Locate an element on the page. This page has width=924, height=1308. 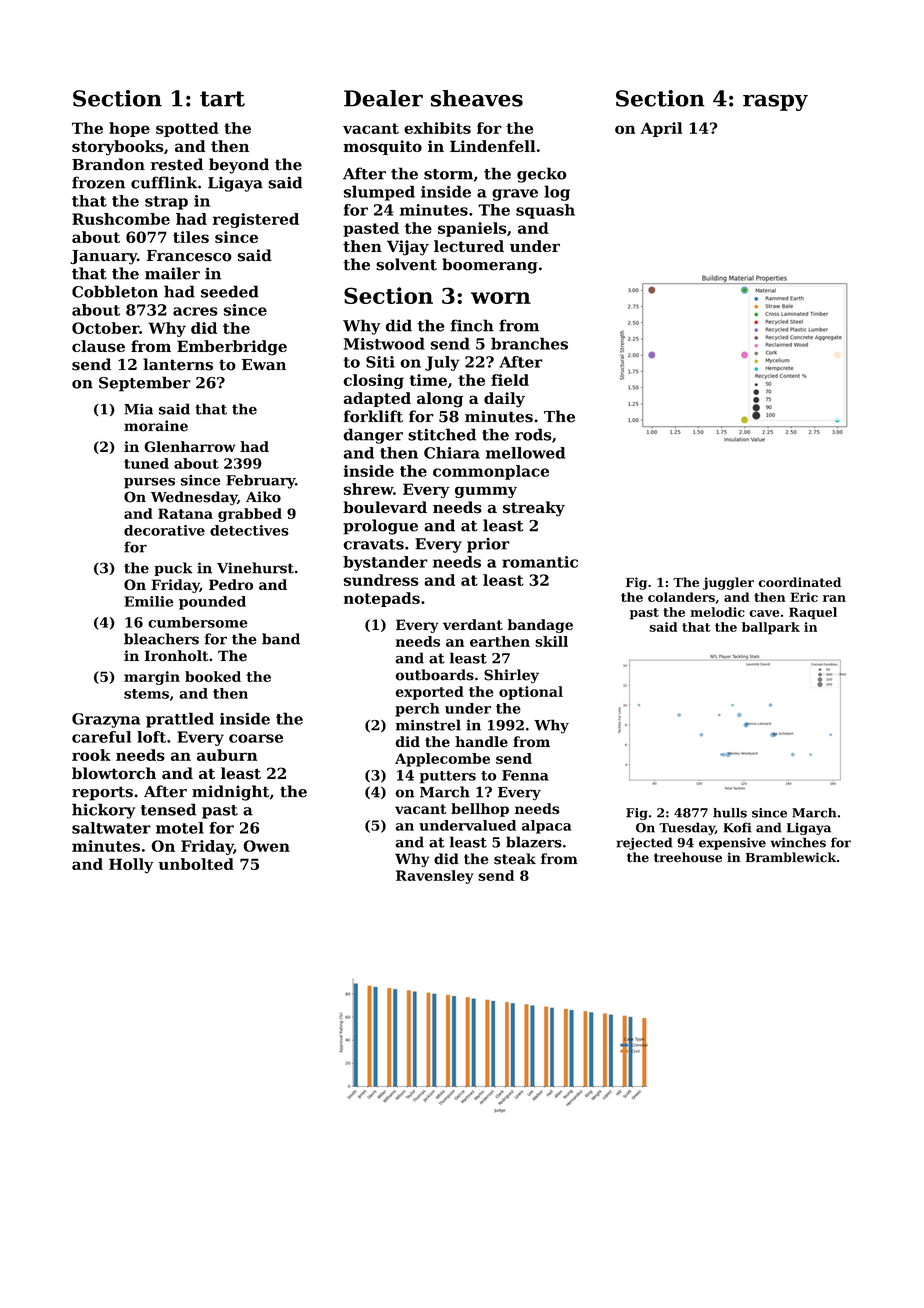
boomerang is located at coordinates (490, 266).
